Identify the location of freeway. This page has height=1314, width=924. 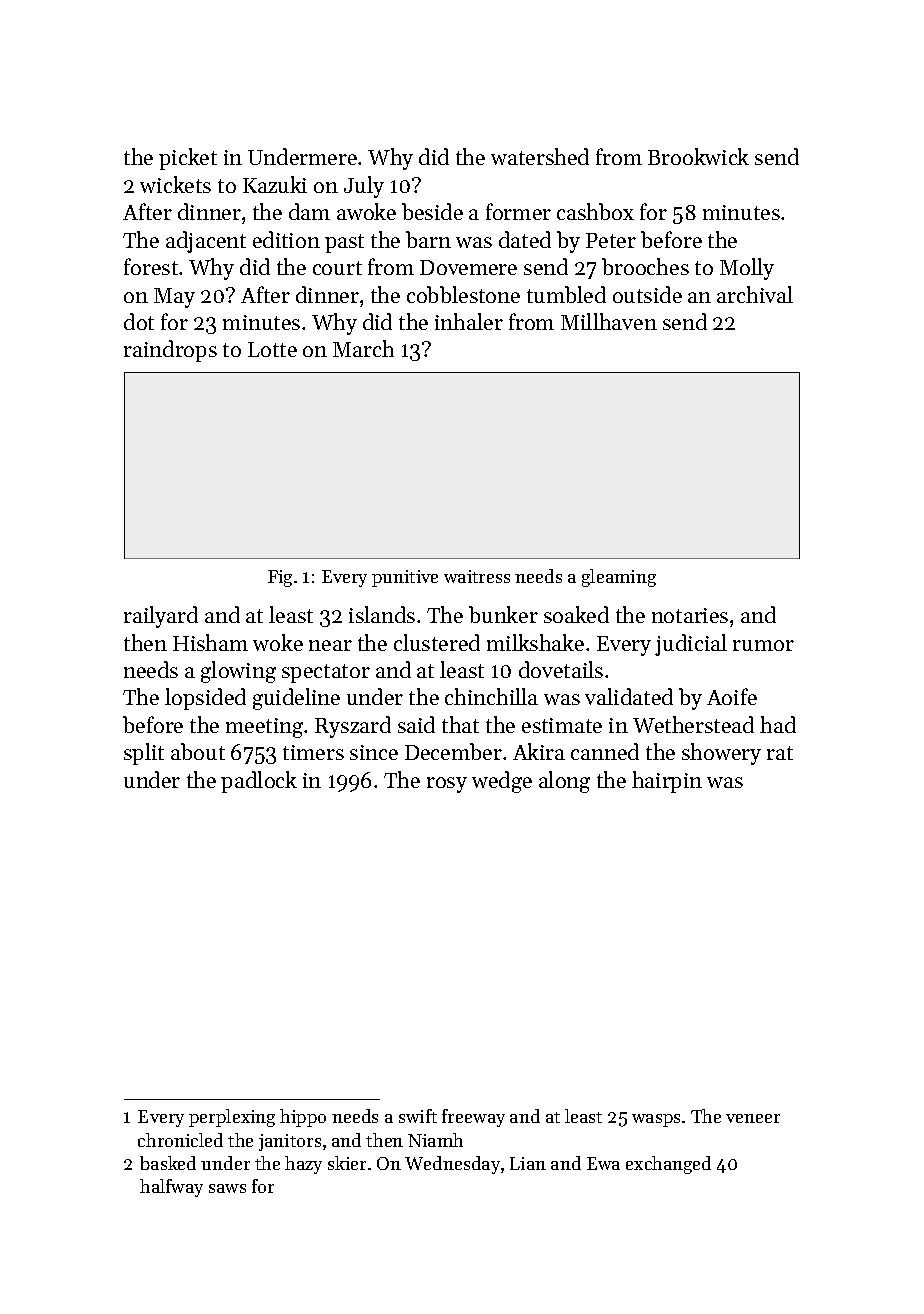
(473, 1118).
